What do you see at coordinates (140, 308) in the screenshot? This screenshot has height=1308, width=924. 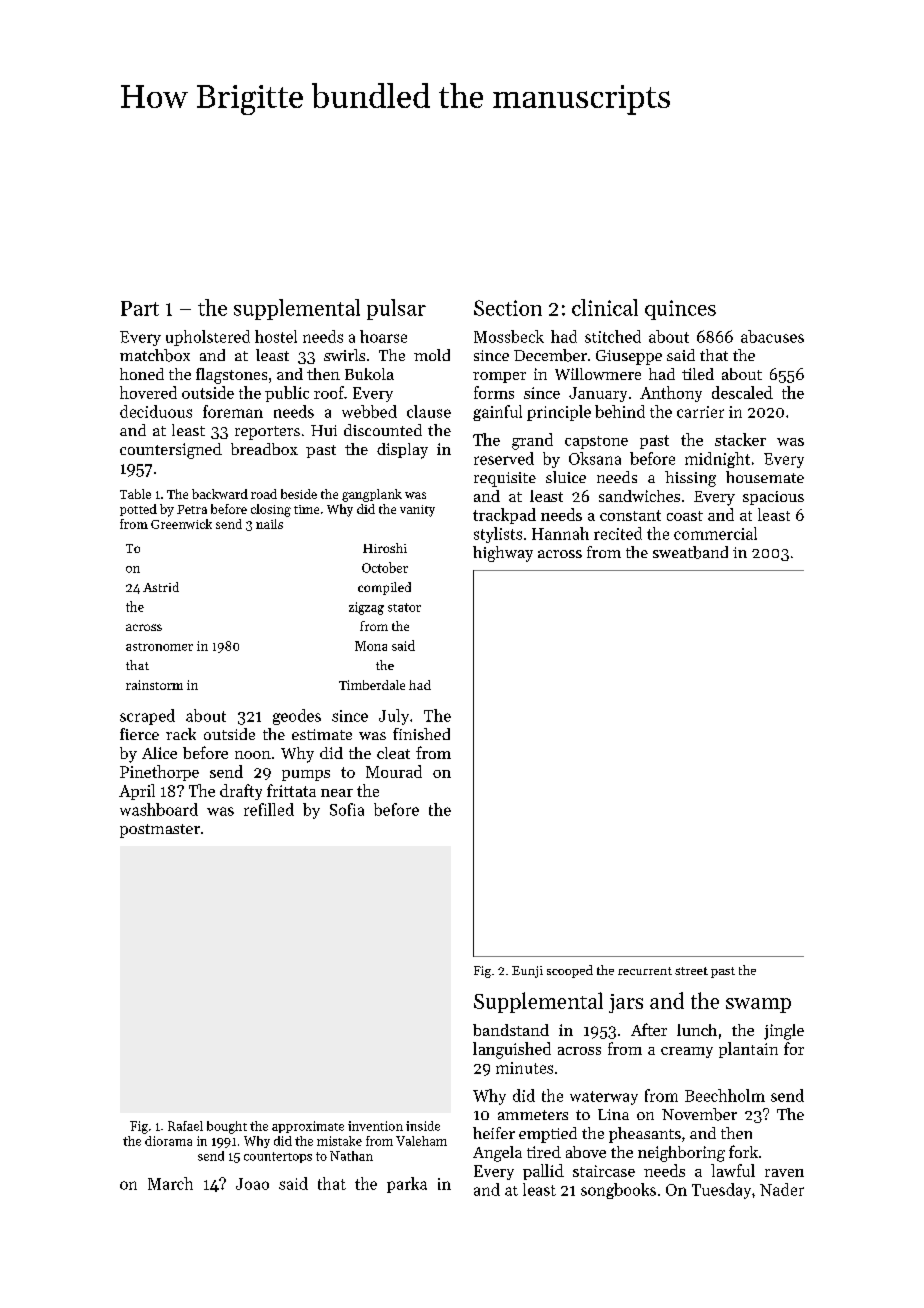 I see `Part` at bounding box center [140, 308].
